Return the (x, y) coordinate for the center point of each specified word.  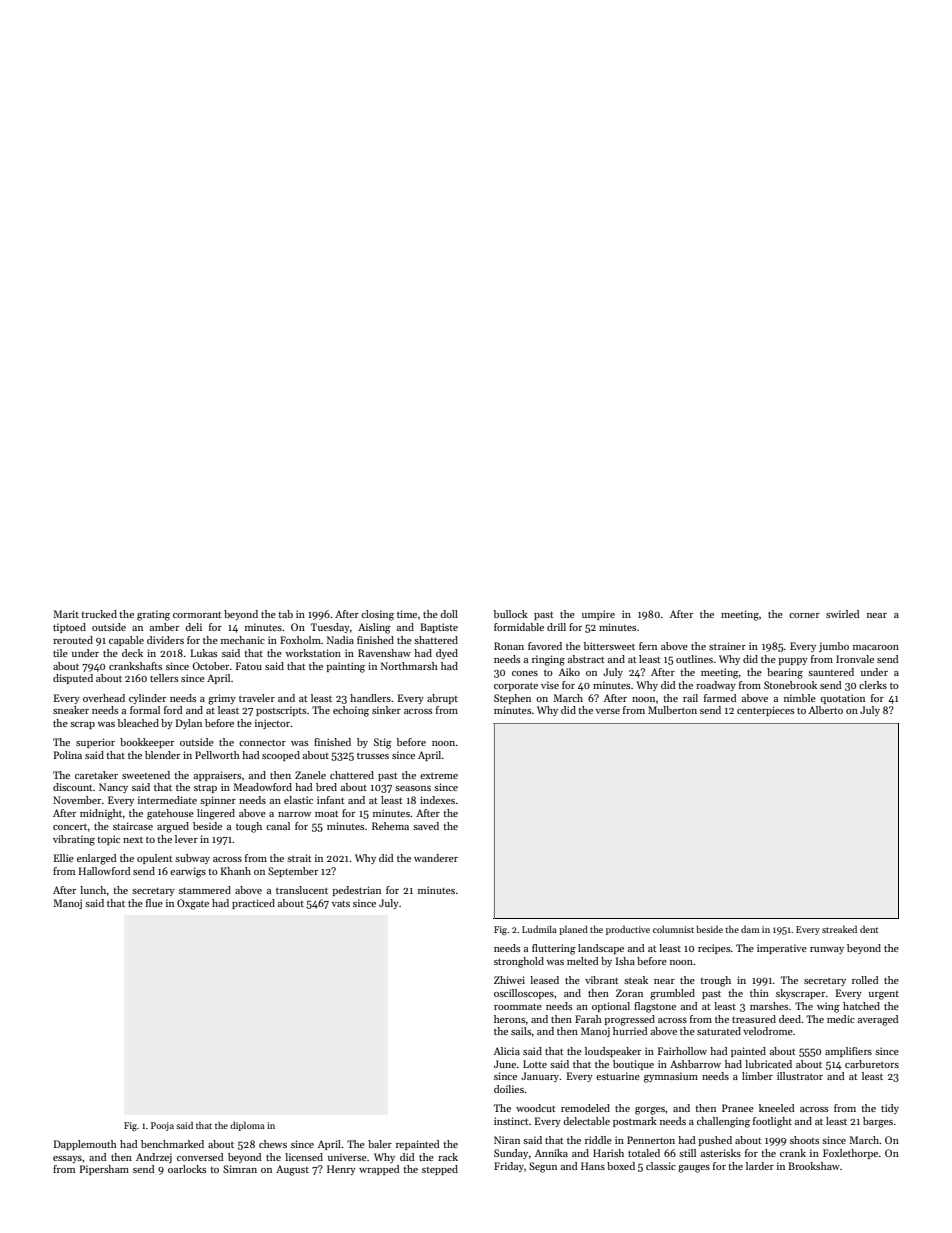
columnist (673, 929)
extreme (439, 776)
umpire (598, 615)
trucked (99, 614)
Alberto (826, 710)
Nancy (113, 788)
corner (804, 615)
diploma (247, 1126)
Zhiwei (509, 980)
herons (509, 1019)
